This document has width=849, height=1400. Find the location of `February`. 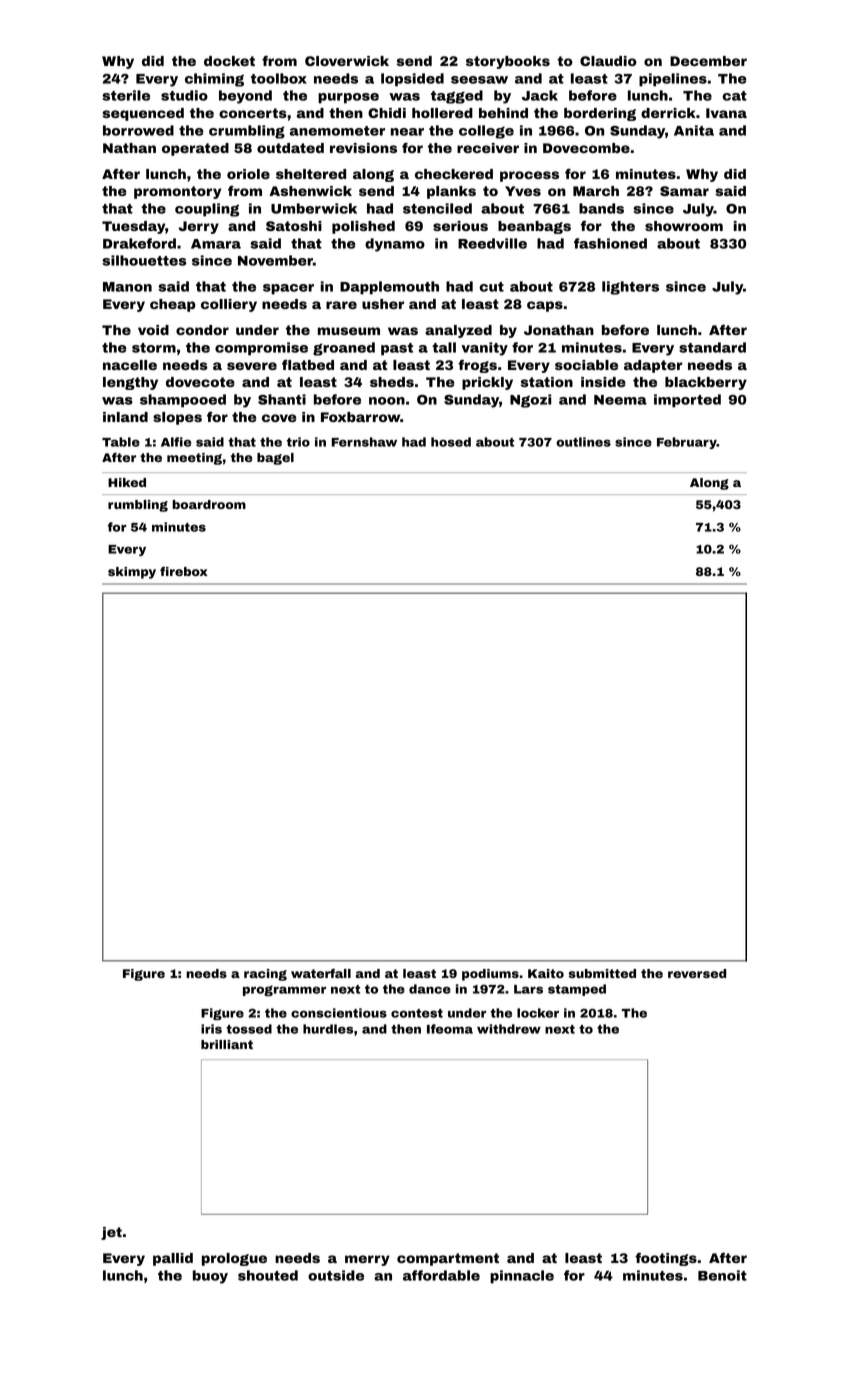

February is located at coordinates (687, 443).
